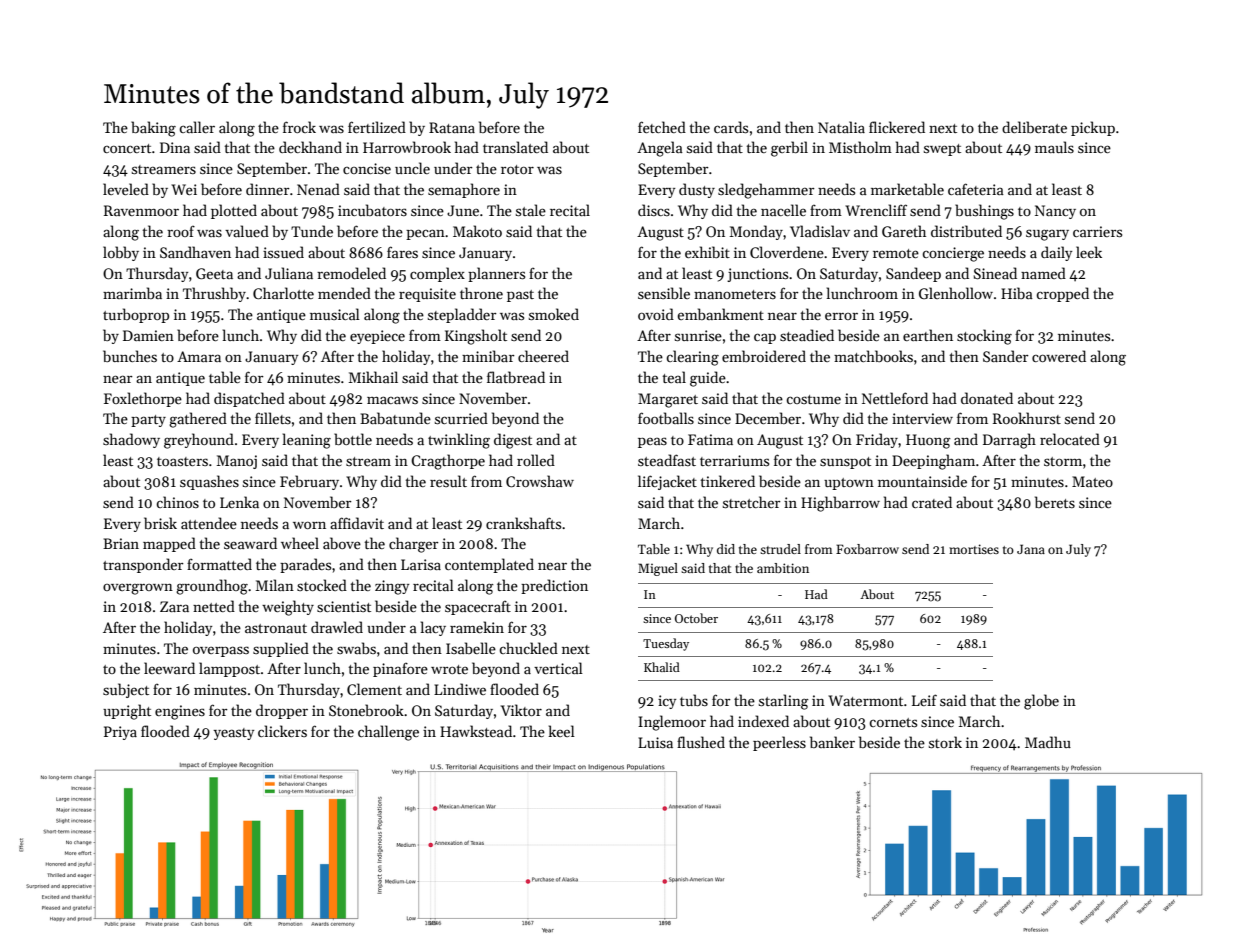 This page has height=952, width=1233. I want to click on manometers, so click(735, 294).
